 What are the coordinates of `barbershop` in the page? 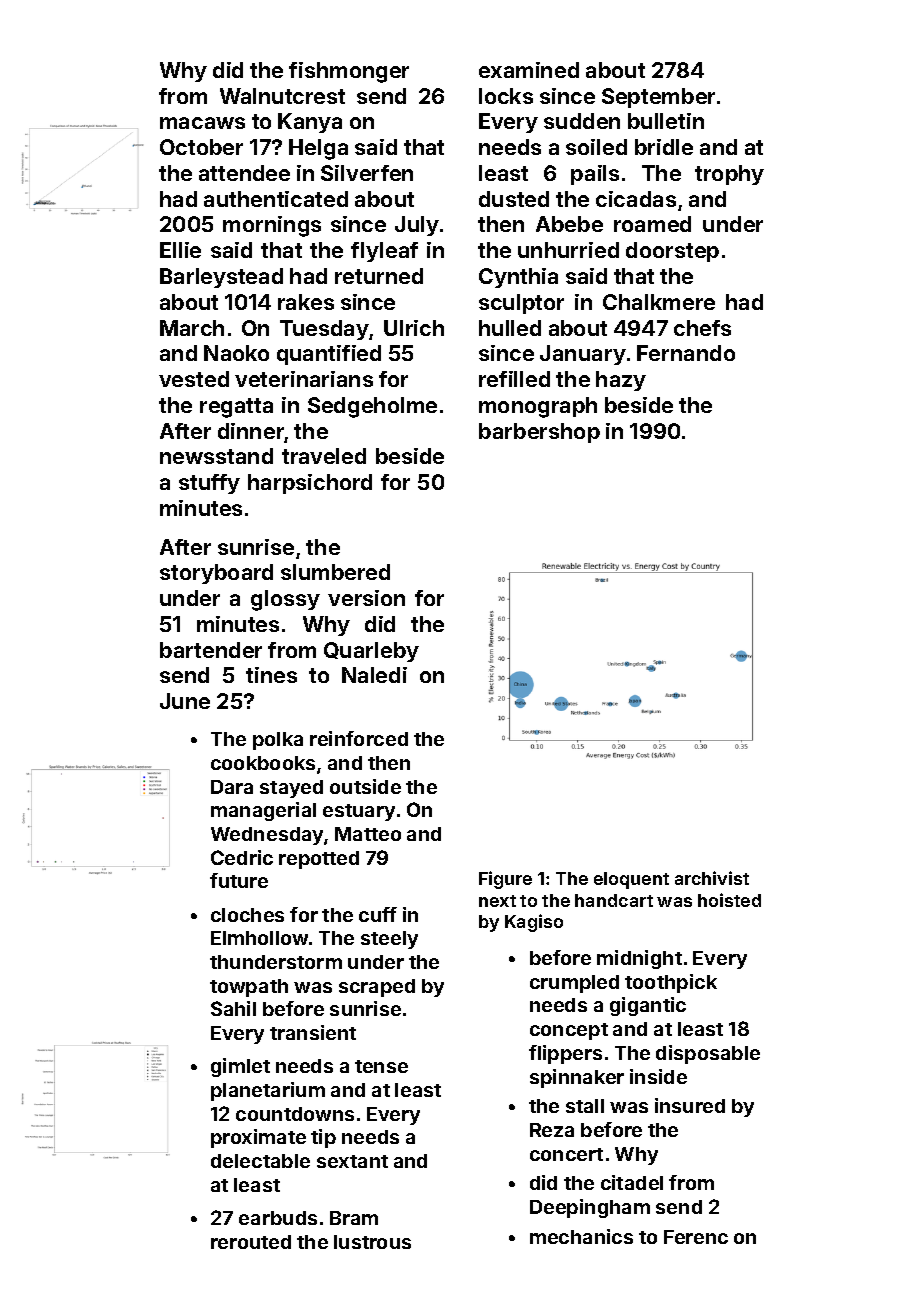 It's located at (539, 433).
